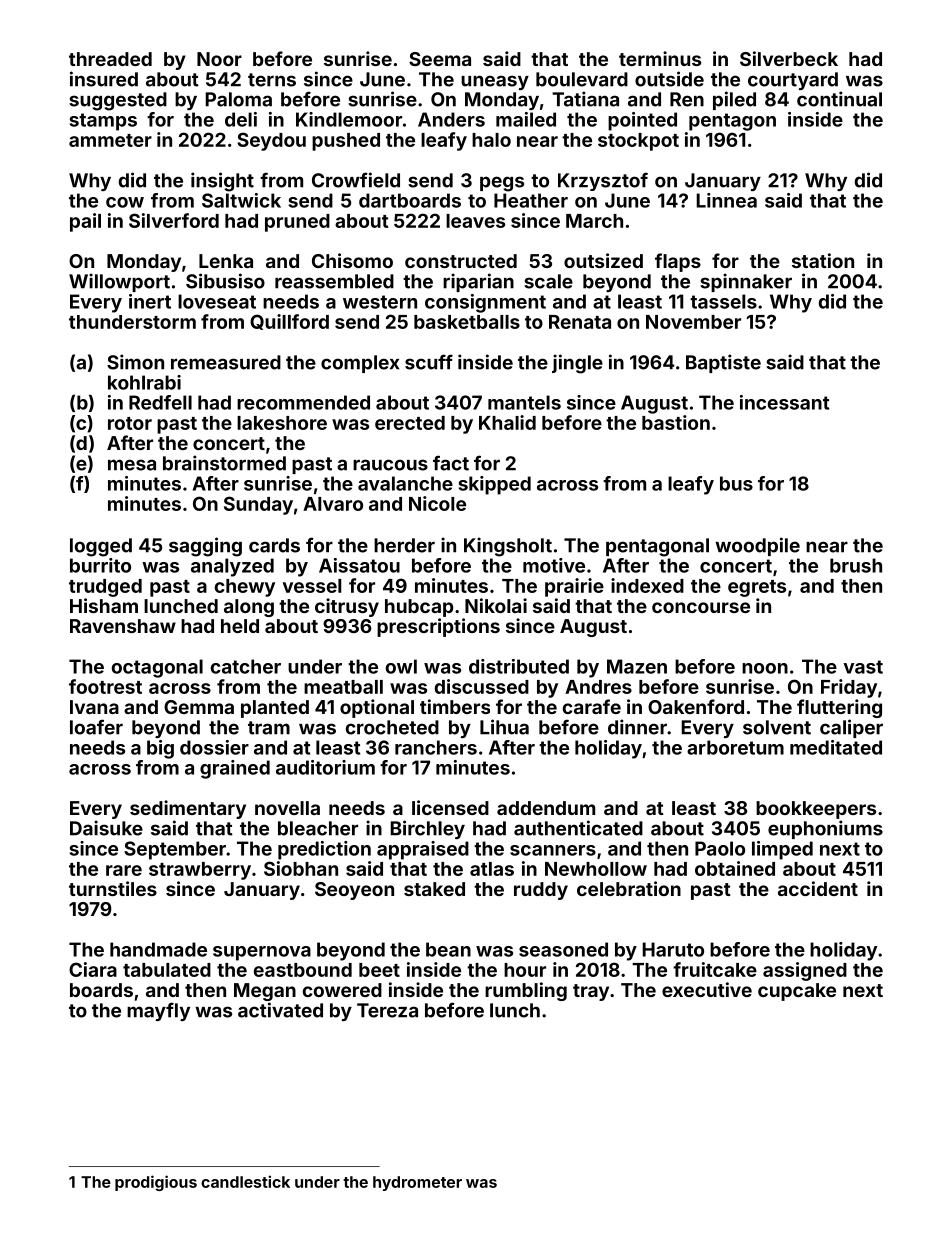  I want to click on station, so click(823, 260).
